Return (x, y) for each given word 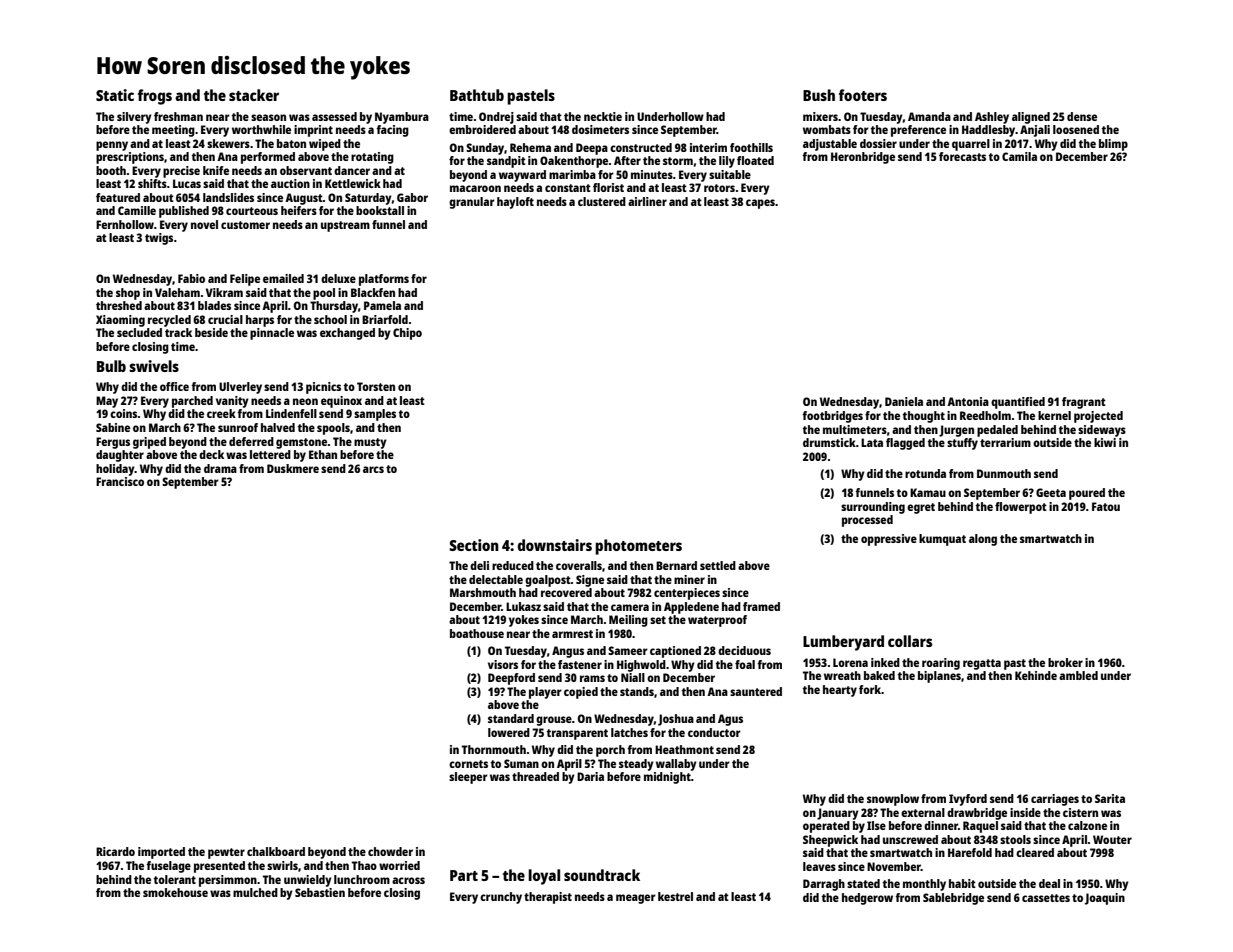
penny (112, 146)
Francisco (120, 481)
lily (727, 162)
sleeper (468, 778)
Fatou (1106, 506)
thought (924, 417)
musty (370, 443)
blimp (1113, 145)
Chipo (407, 334)
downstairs (555, 545)
